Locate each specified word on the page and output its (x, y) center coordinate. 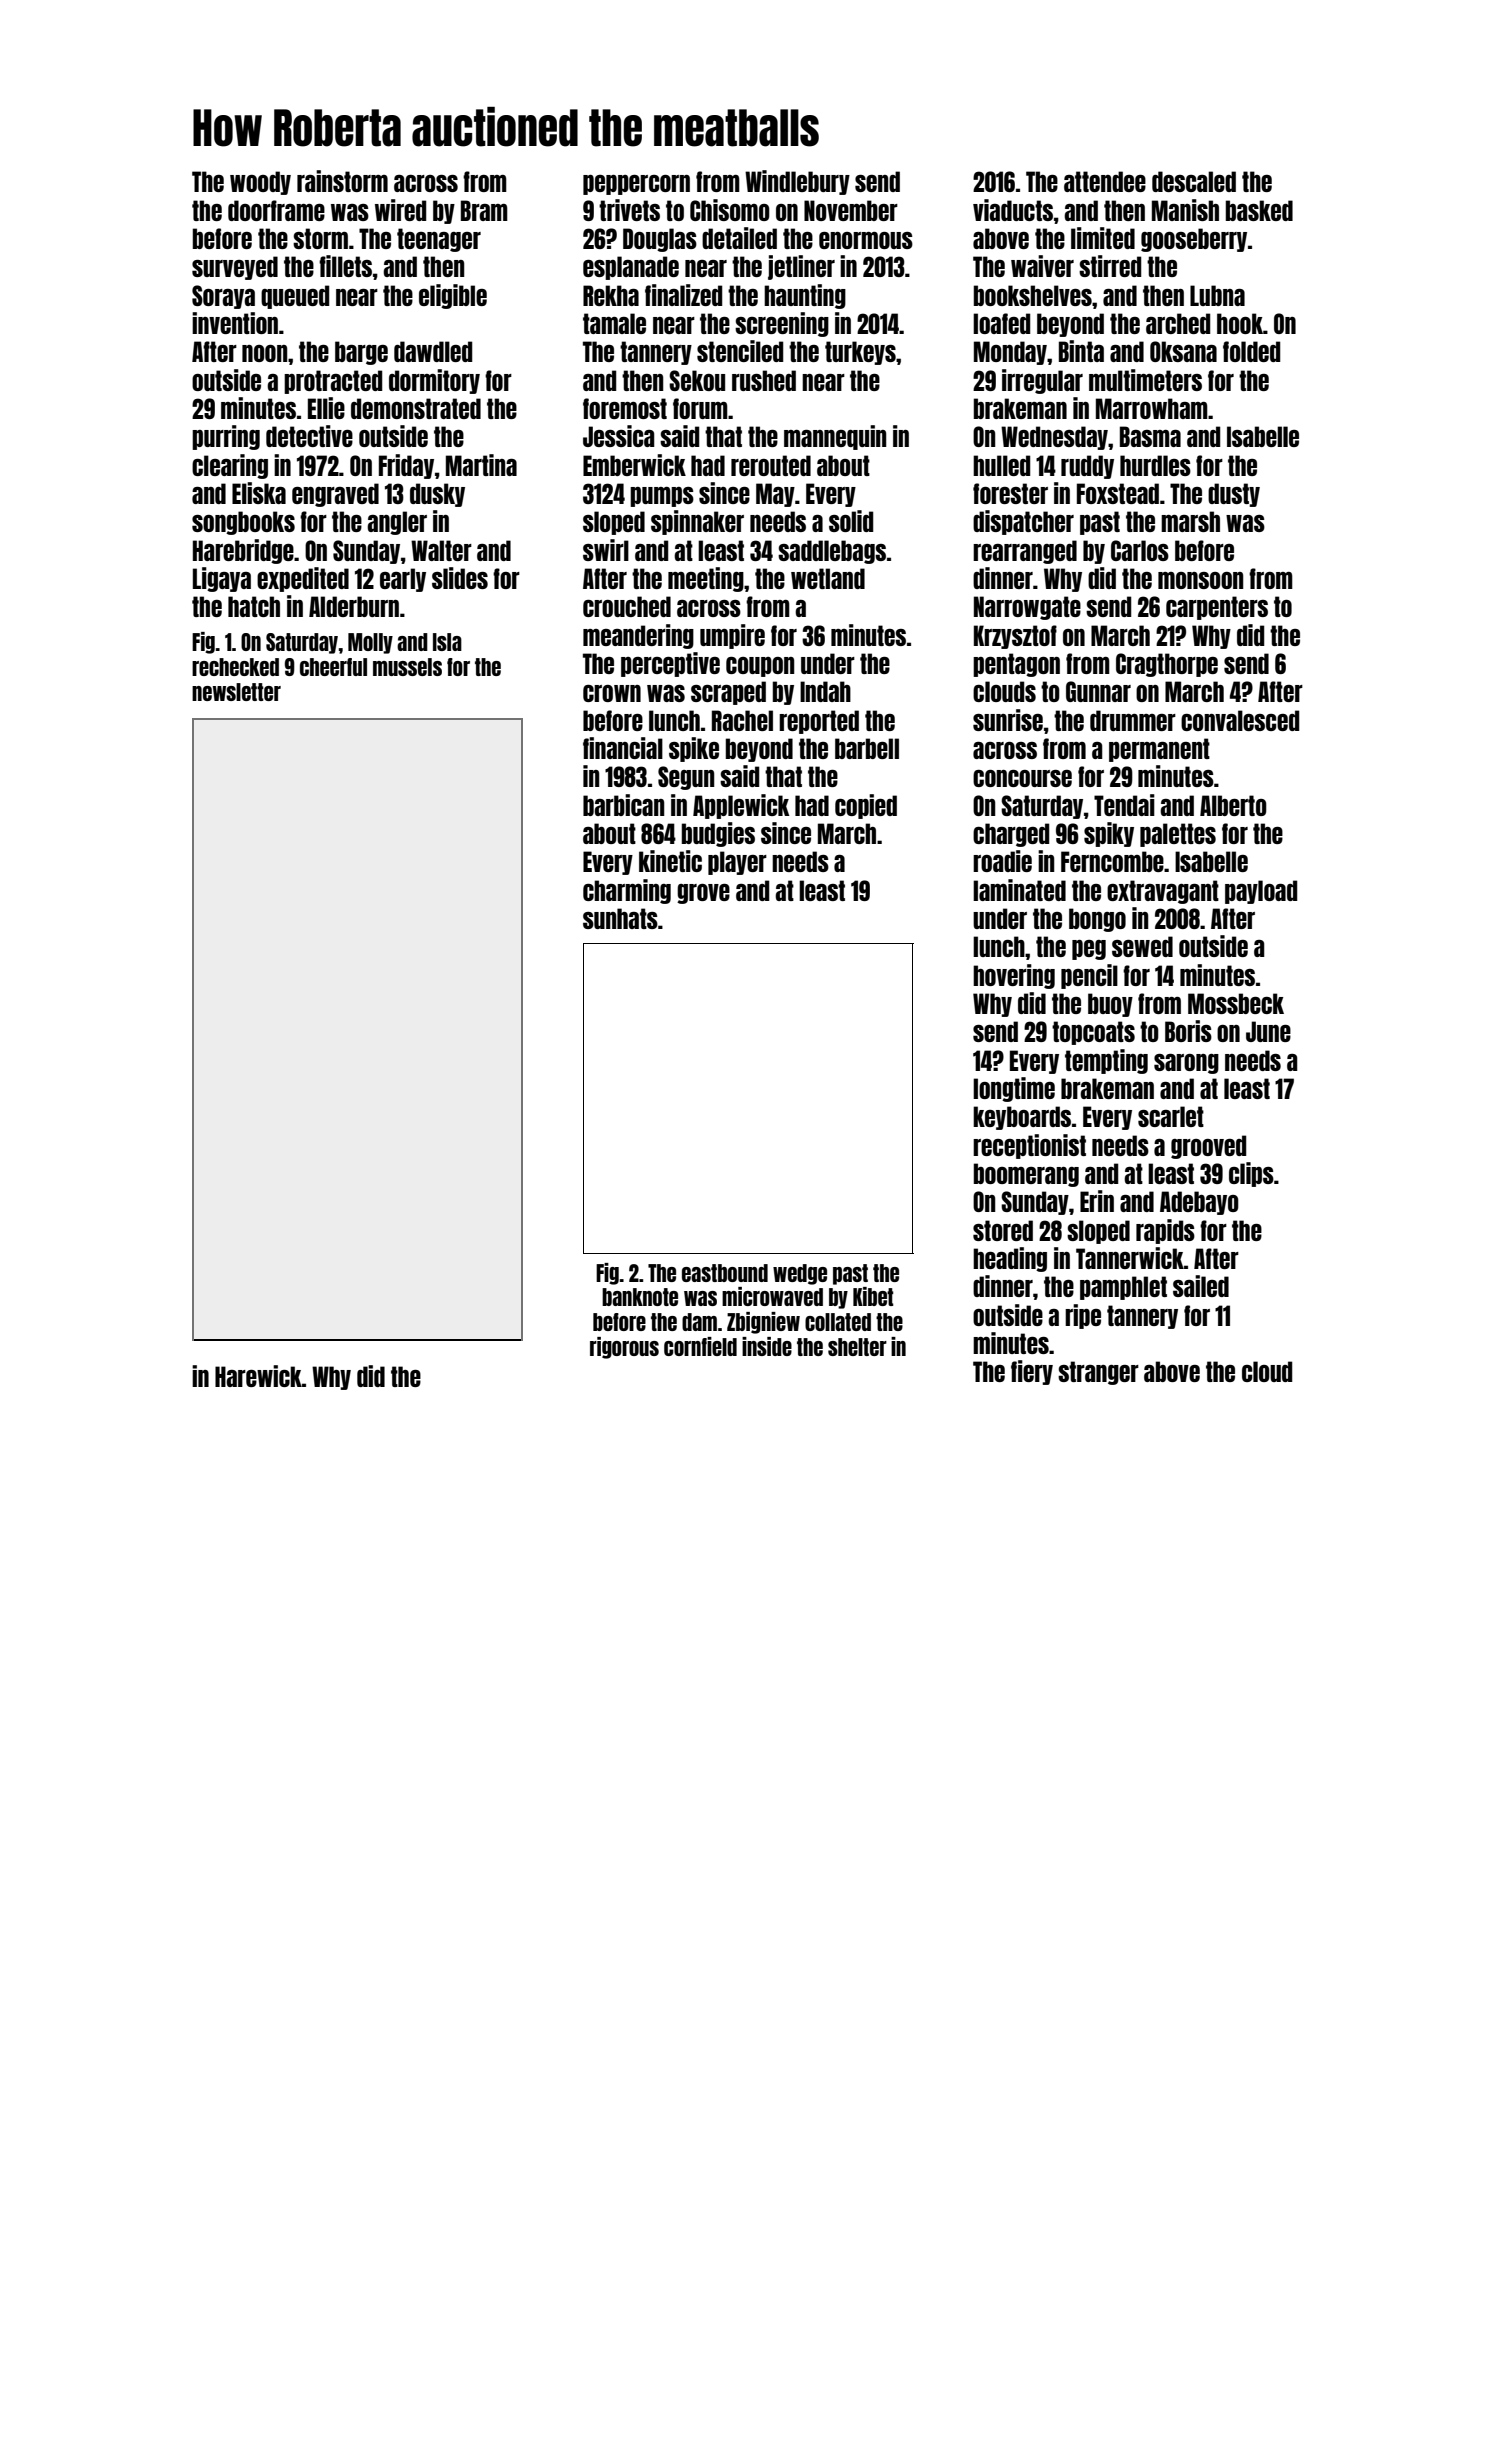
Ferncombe (1112, 861)
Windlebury (797, 182)
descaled (1194, 181)
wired (400, 210)
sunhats (620, 918)
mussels (407, 667)
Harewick (258, 1376)
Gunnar (1098, 691)
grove (703, 894)
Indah (825, 691)
